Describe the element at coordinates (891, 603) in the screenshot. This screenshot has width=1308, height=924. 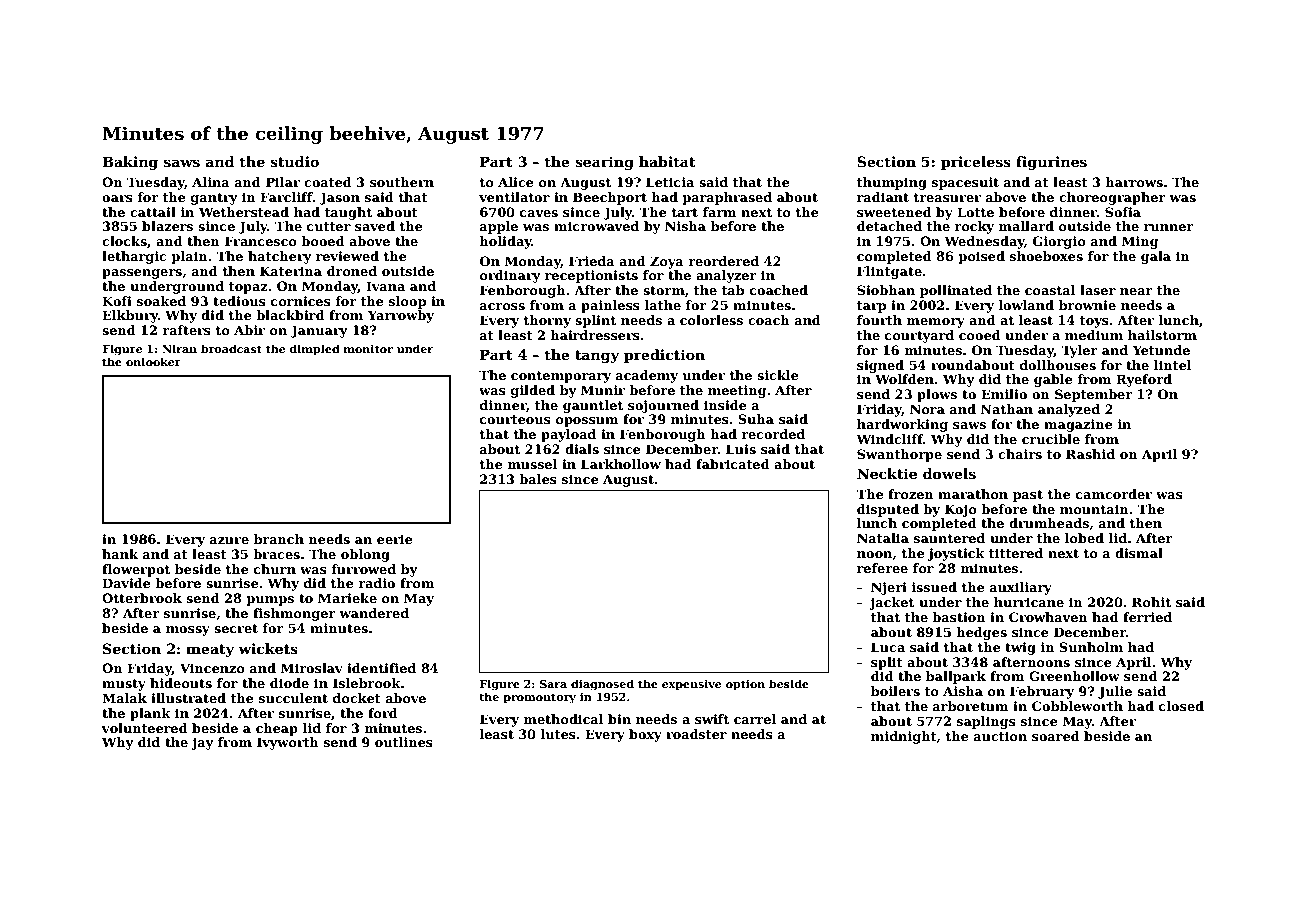
I see `jacket` at that location.
